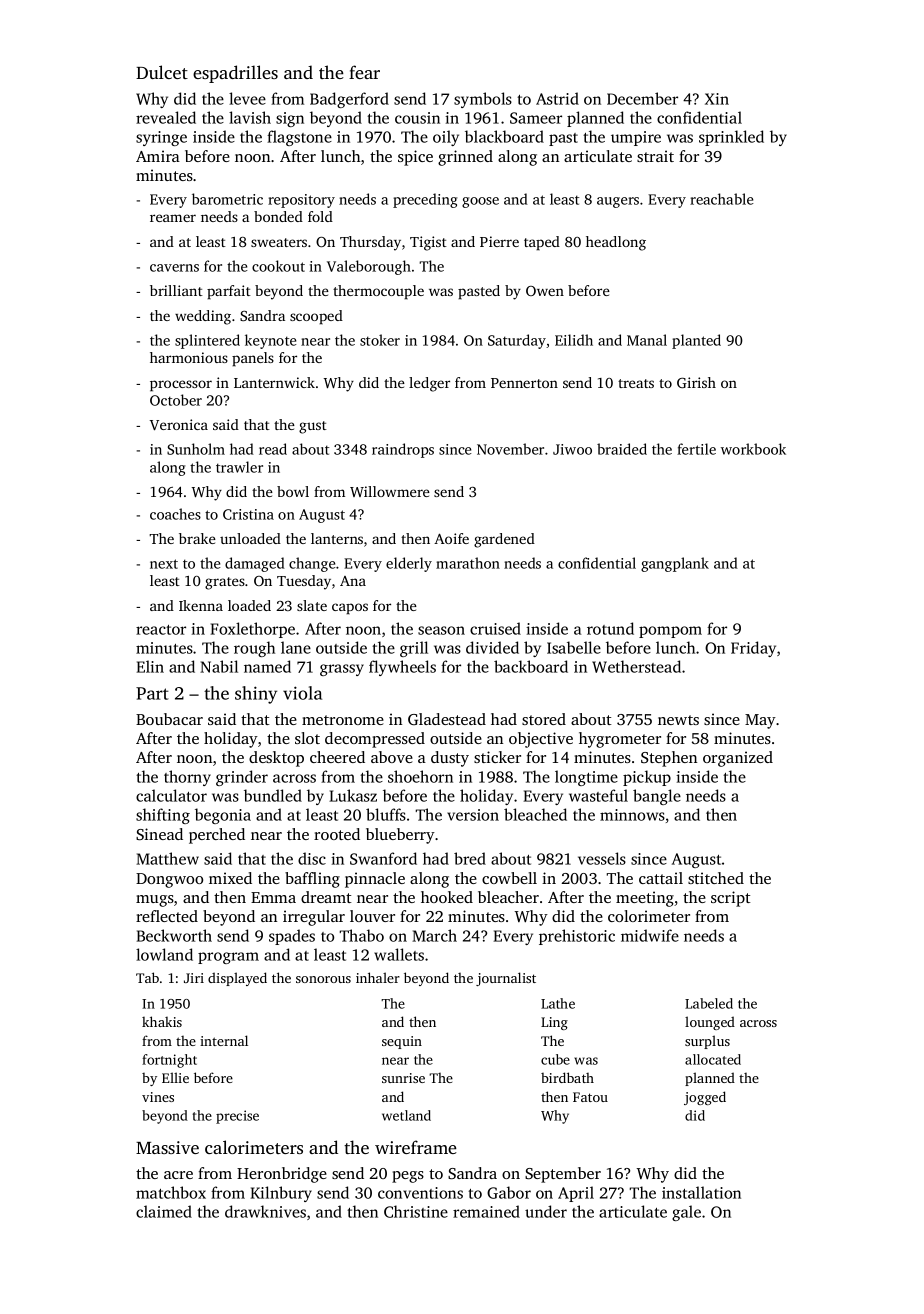 The image size is (924, 1314). Describe the element at coordinates (686, 1213) in the screenshot. I see `gale` at that location.
